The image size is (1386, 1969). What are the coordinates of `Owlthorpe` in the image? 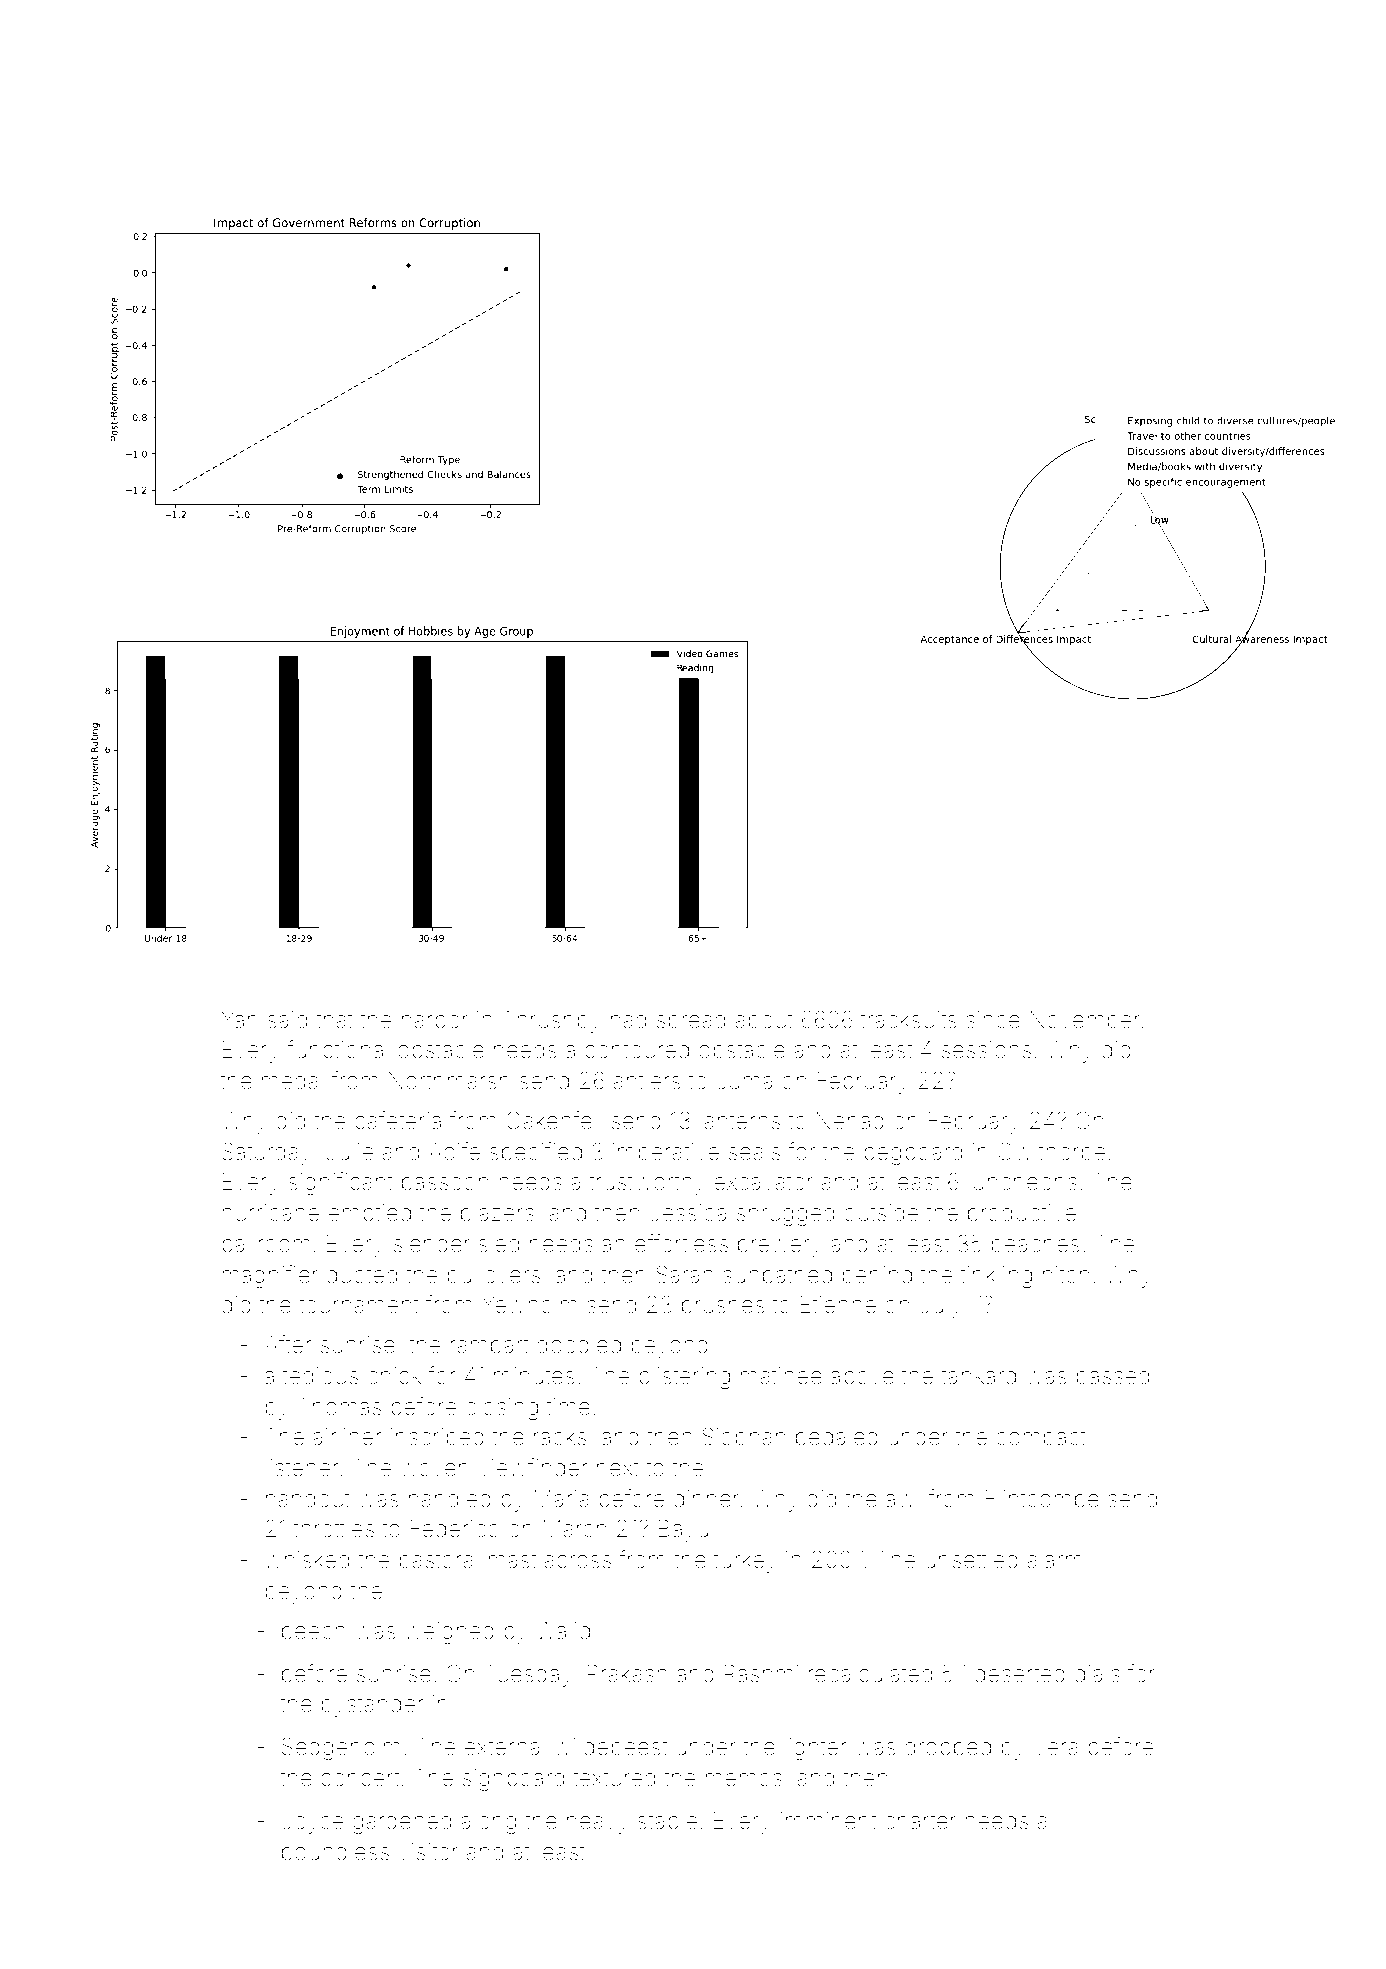 It's located at (1052, 1153).
